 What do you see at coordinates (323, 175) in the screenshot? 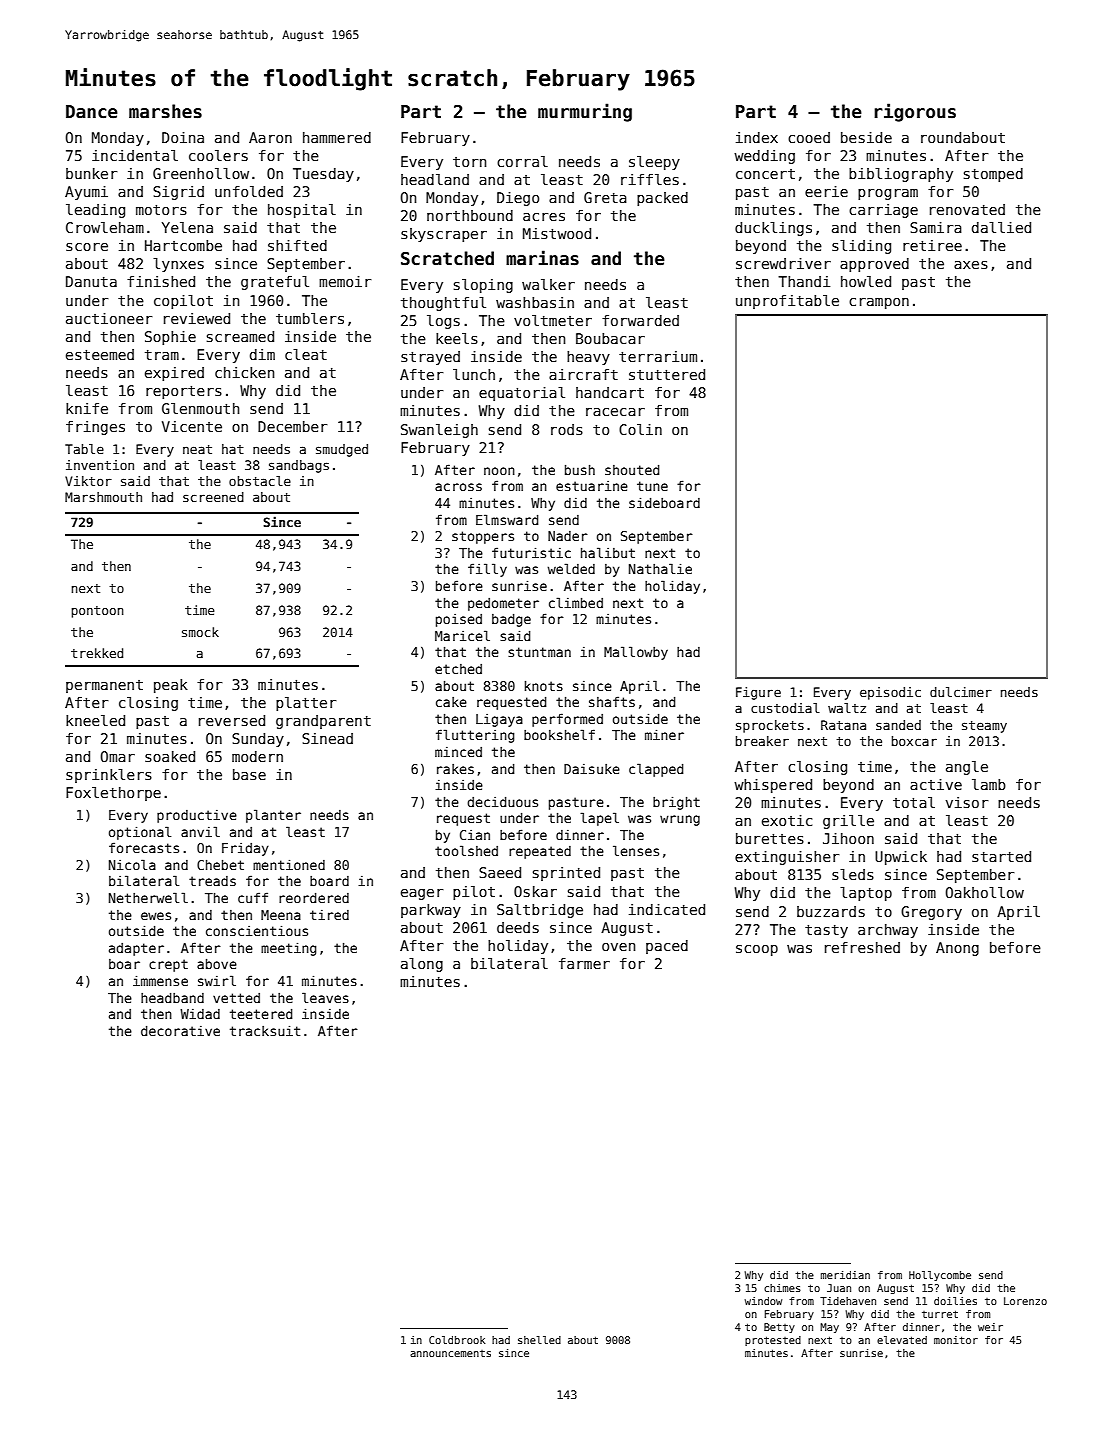
I see `Tuesday` at bounding box center [323, 175].
